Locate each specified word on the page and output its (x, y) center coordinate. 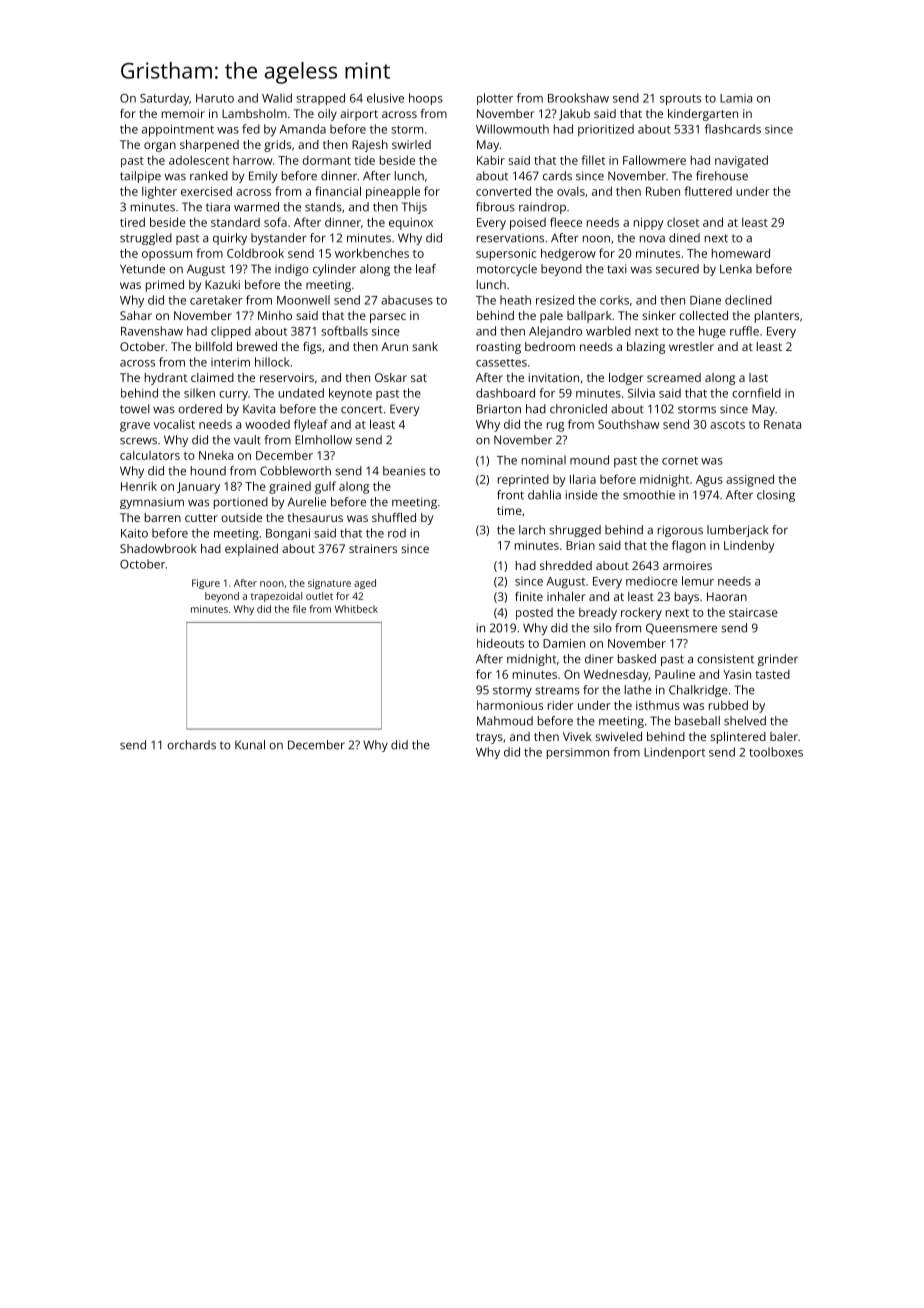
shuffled (394, 517)
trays (489, 738)
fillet (593, 160)
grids (277, 146)
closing (776, 496)
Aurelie (307, 502)
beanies (404, 471)
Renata (782, 424)
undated (301, 393)
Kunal (250, 745)
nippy (649, 224)
